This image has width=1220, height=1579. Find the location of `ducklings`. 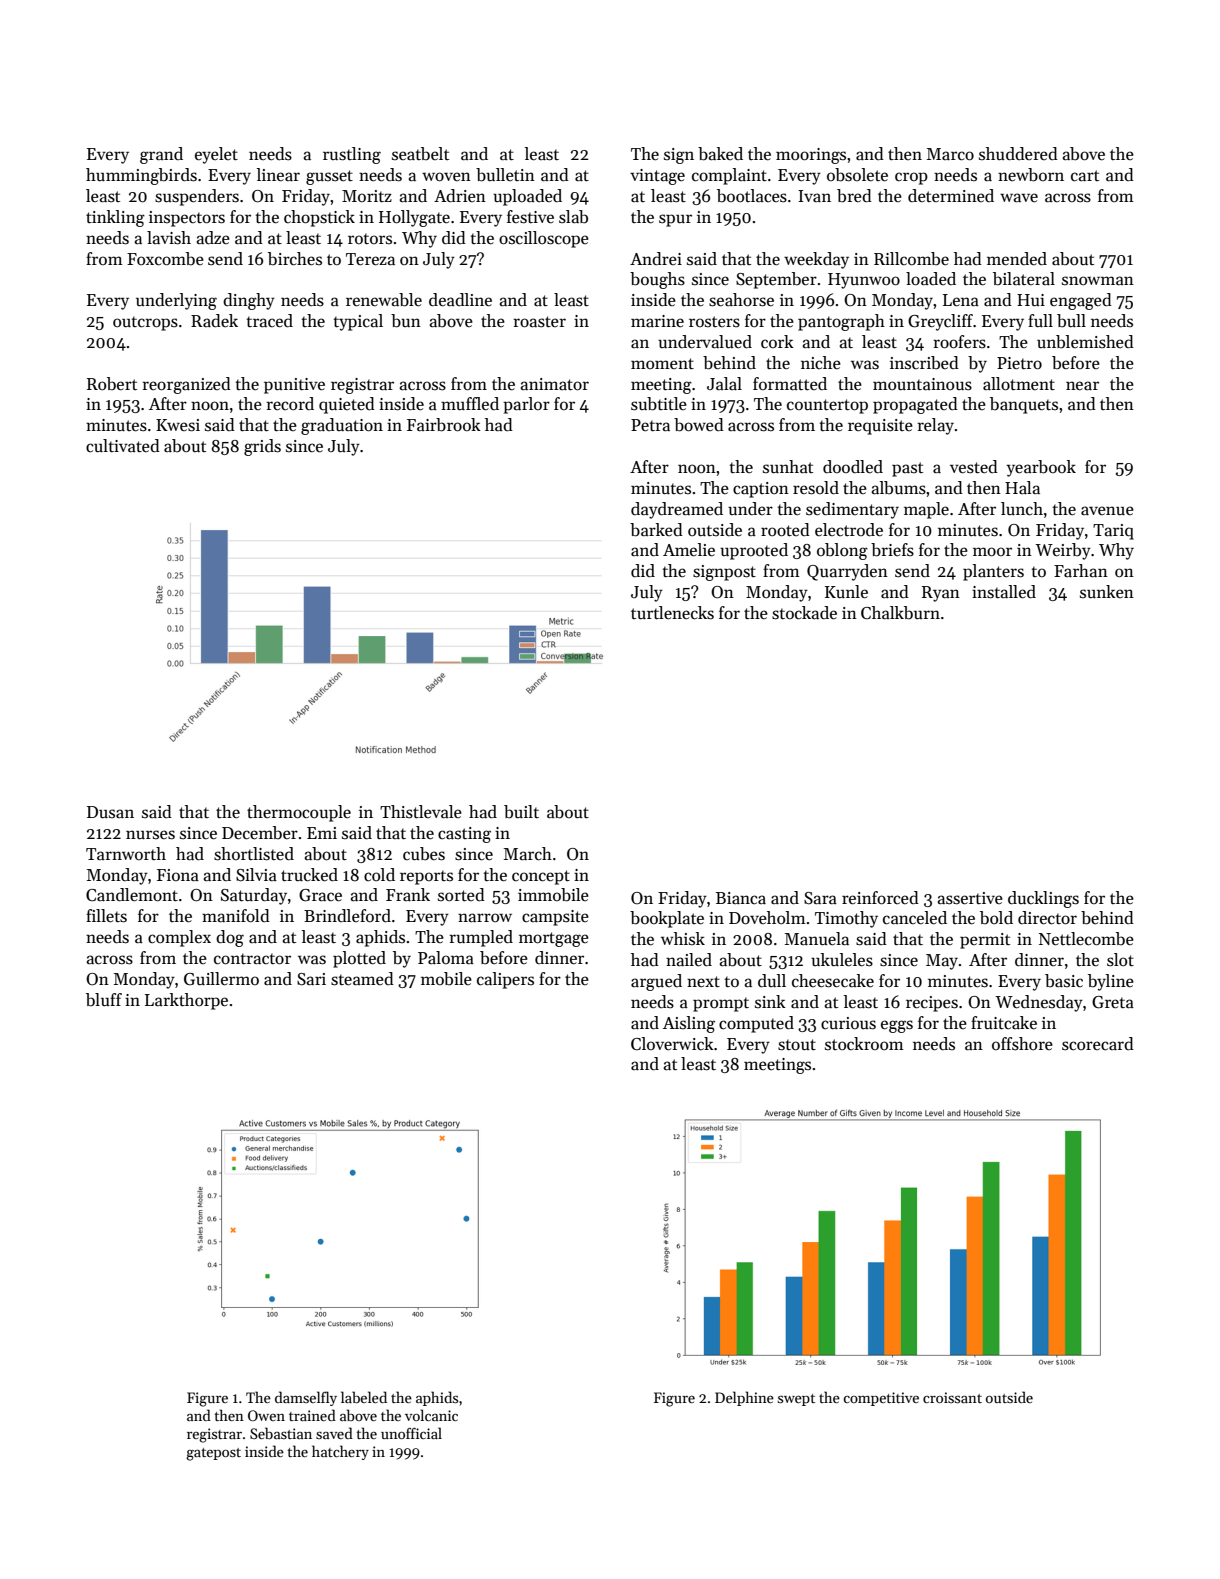

ducklings is located at coordinates (1043, 899).
